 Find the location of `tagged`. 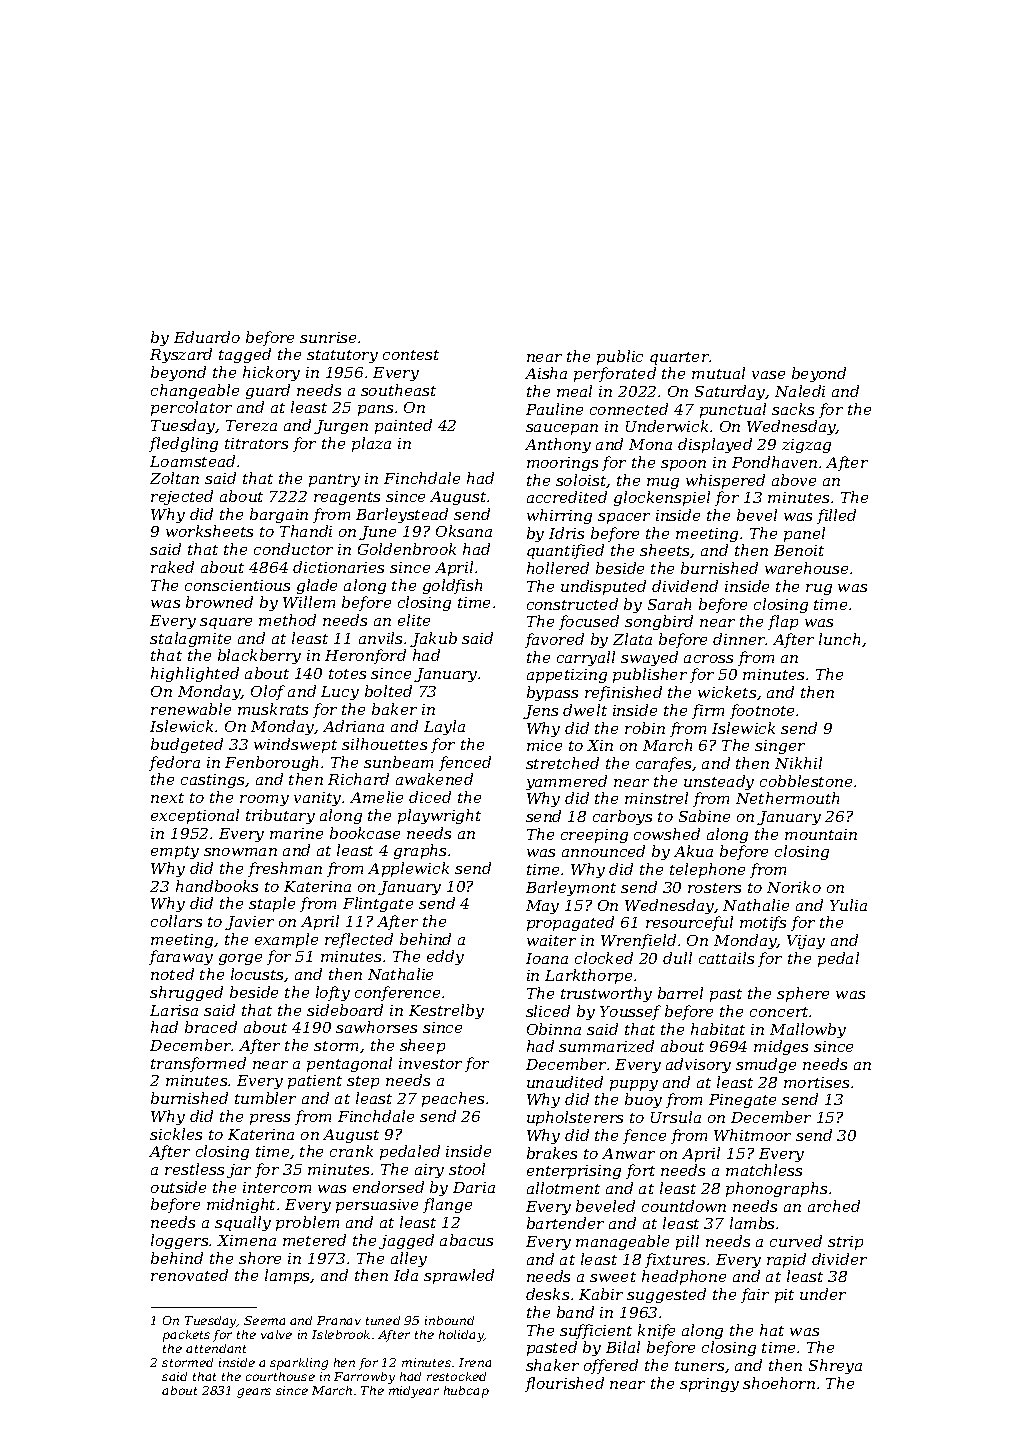

tagged is located at coordinates (245, 355).
